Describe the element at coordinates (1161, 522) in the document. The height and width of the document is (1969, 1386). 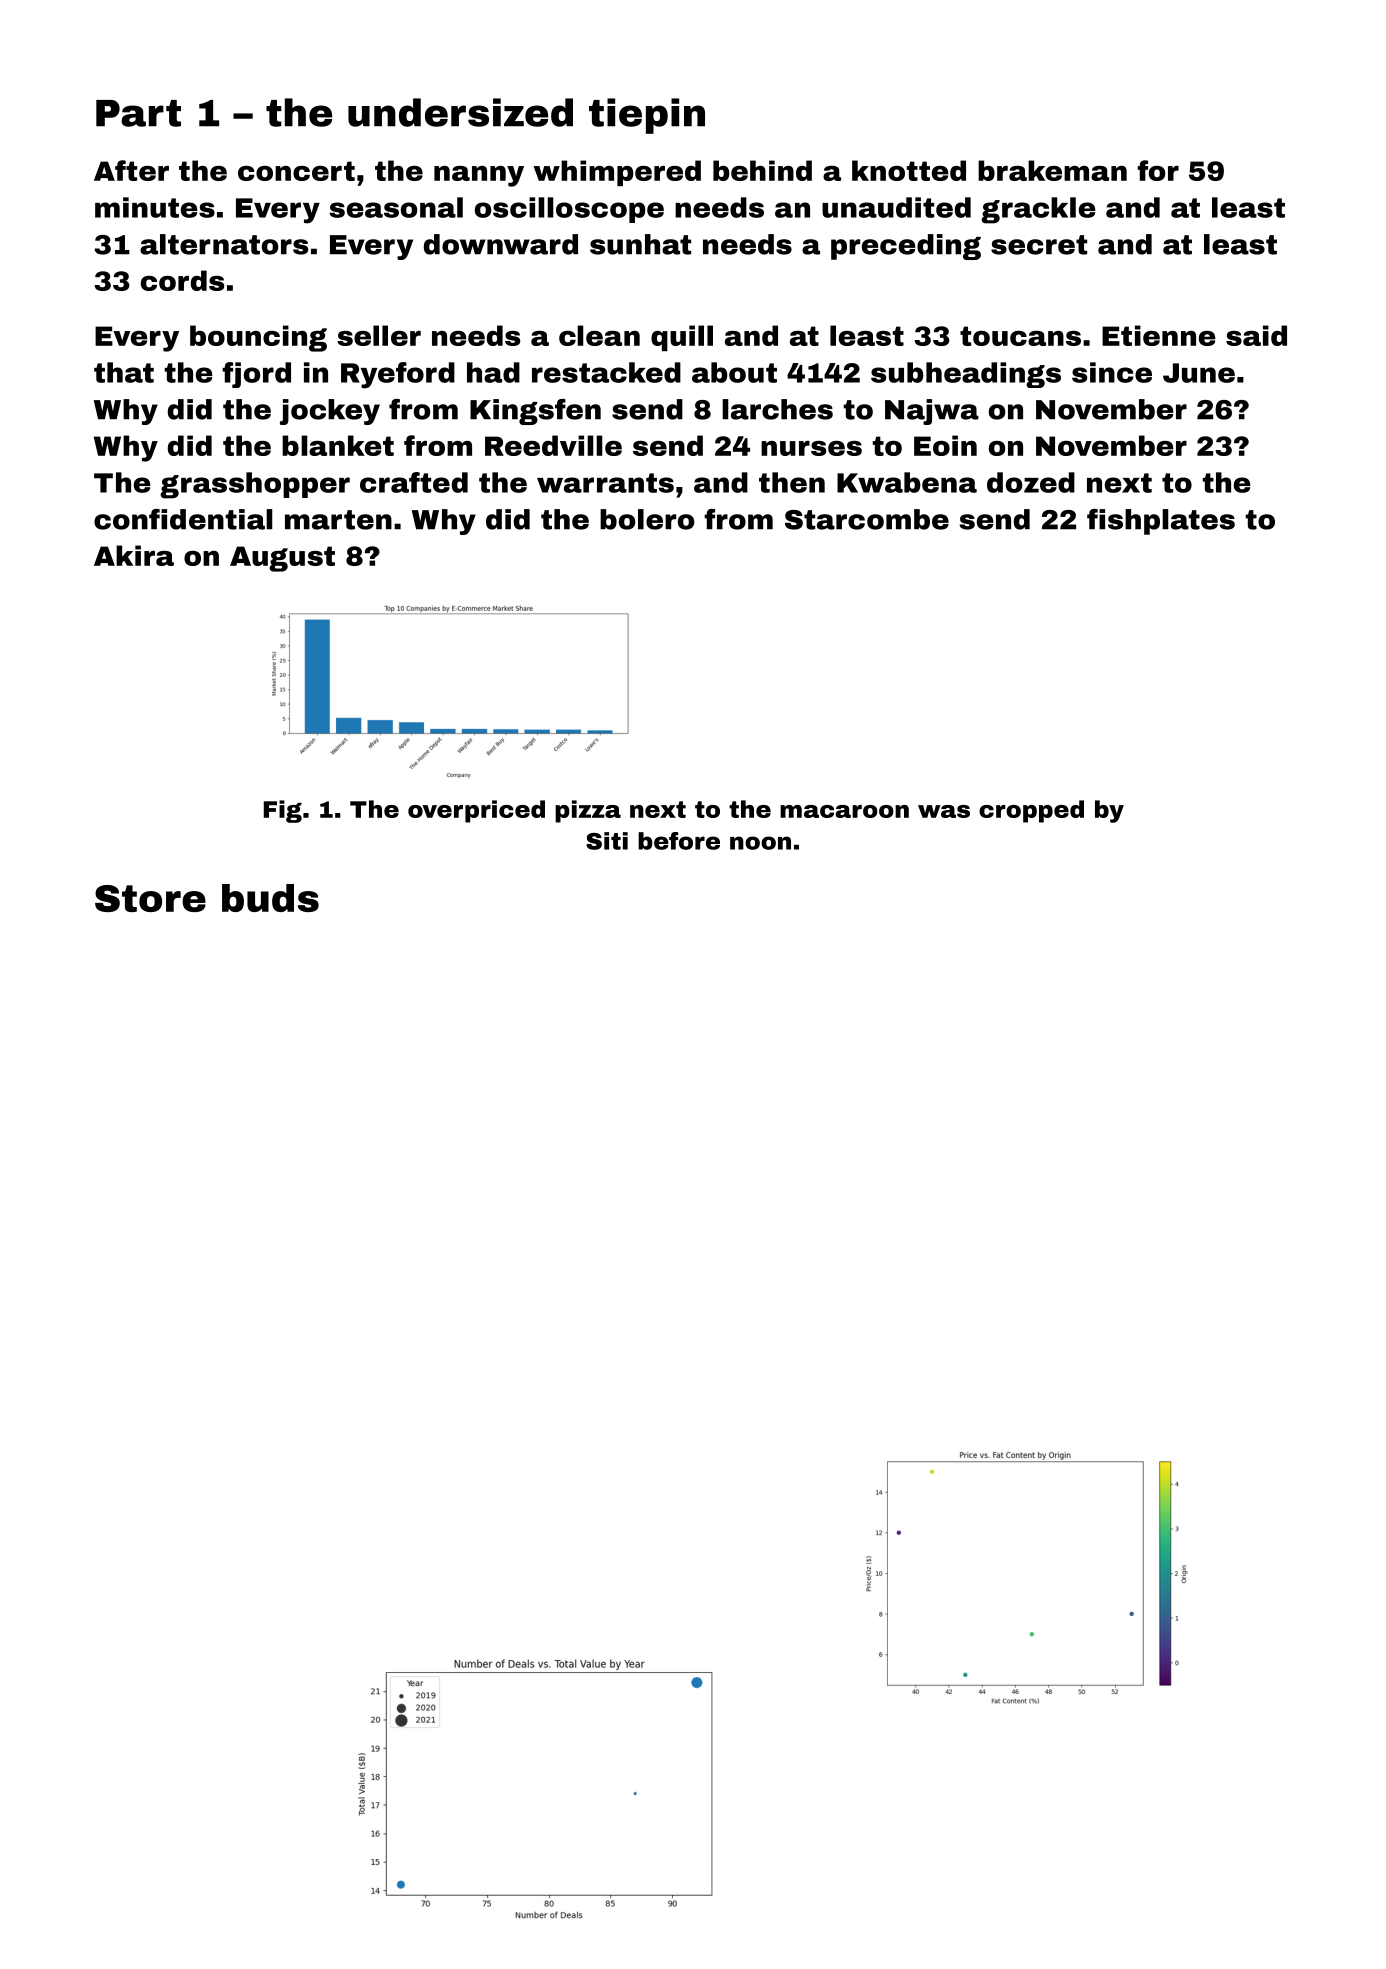
I see `fishplates` at that location.
